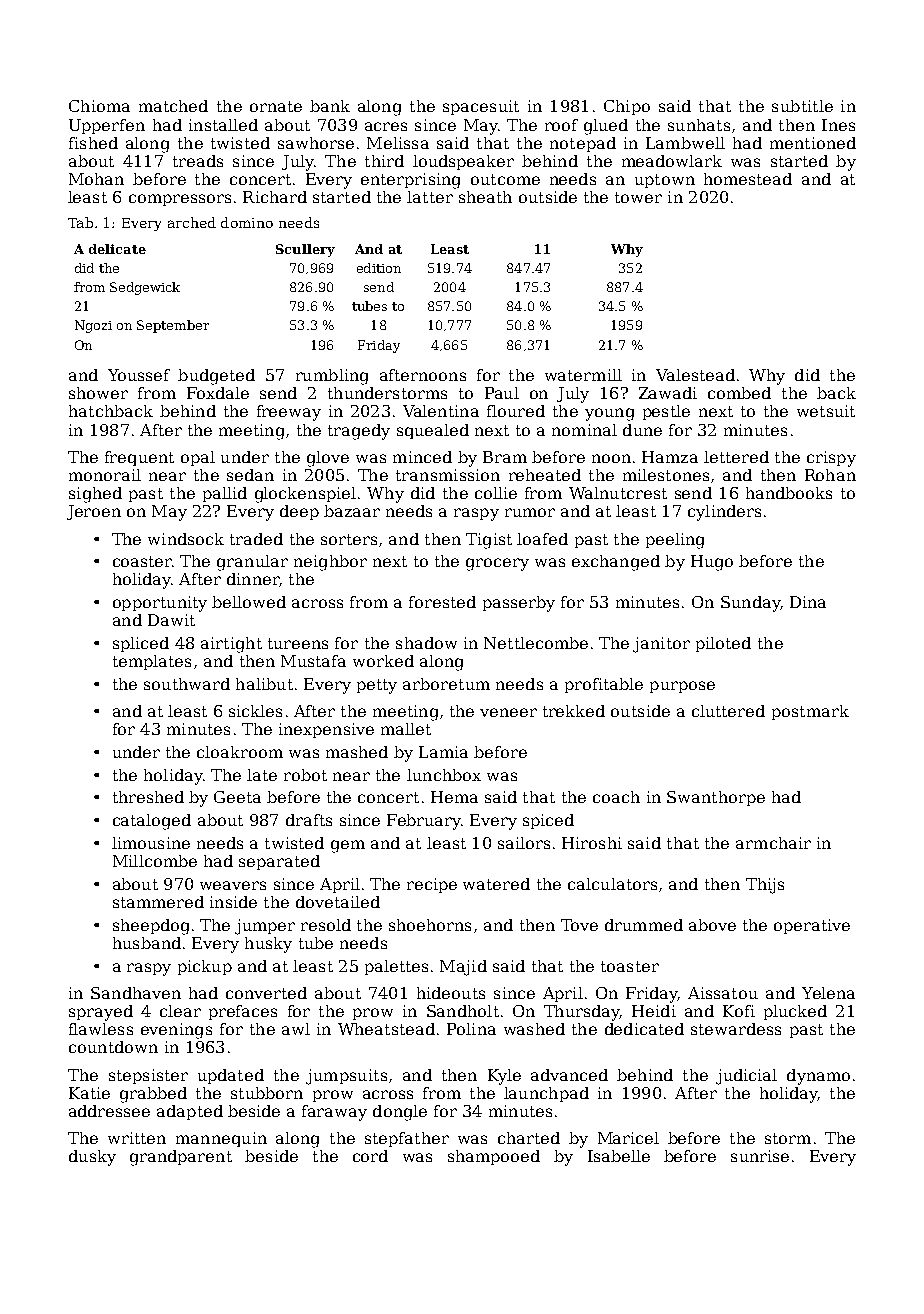 Image resolution: width=924 pixels, height=1314 pixels. What do you see at coordinates (173, 326) in the screenshot?
I see `September` at bounding box center [173, 326].
